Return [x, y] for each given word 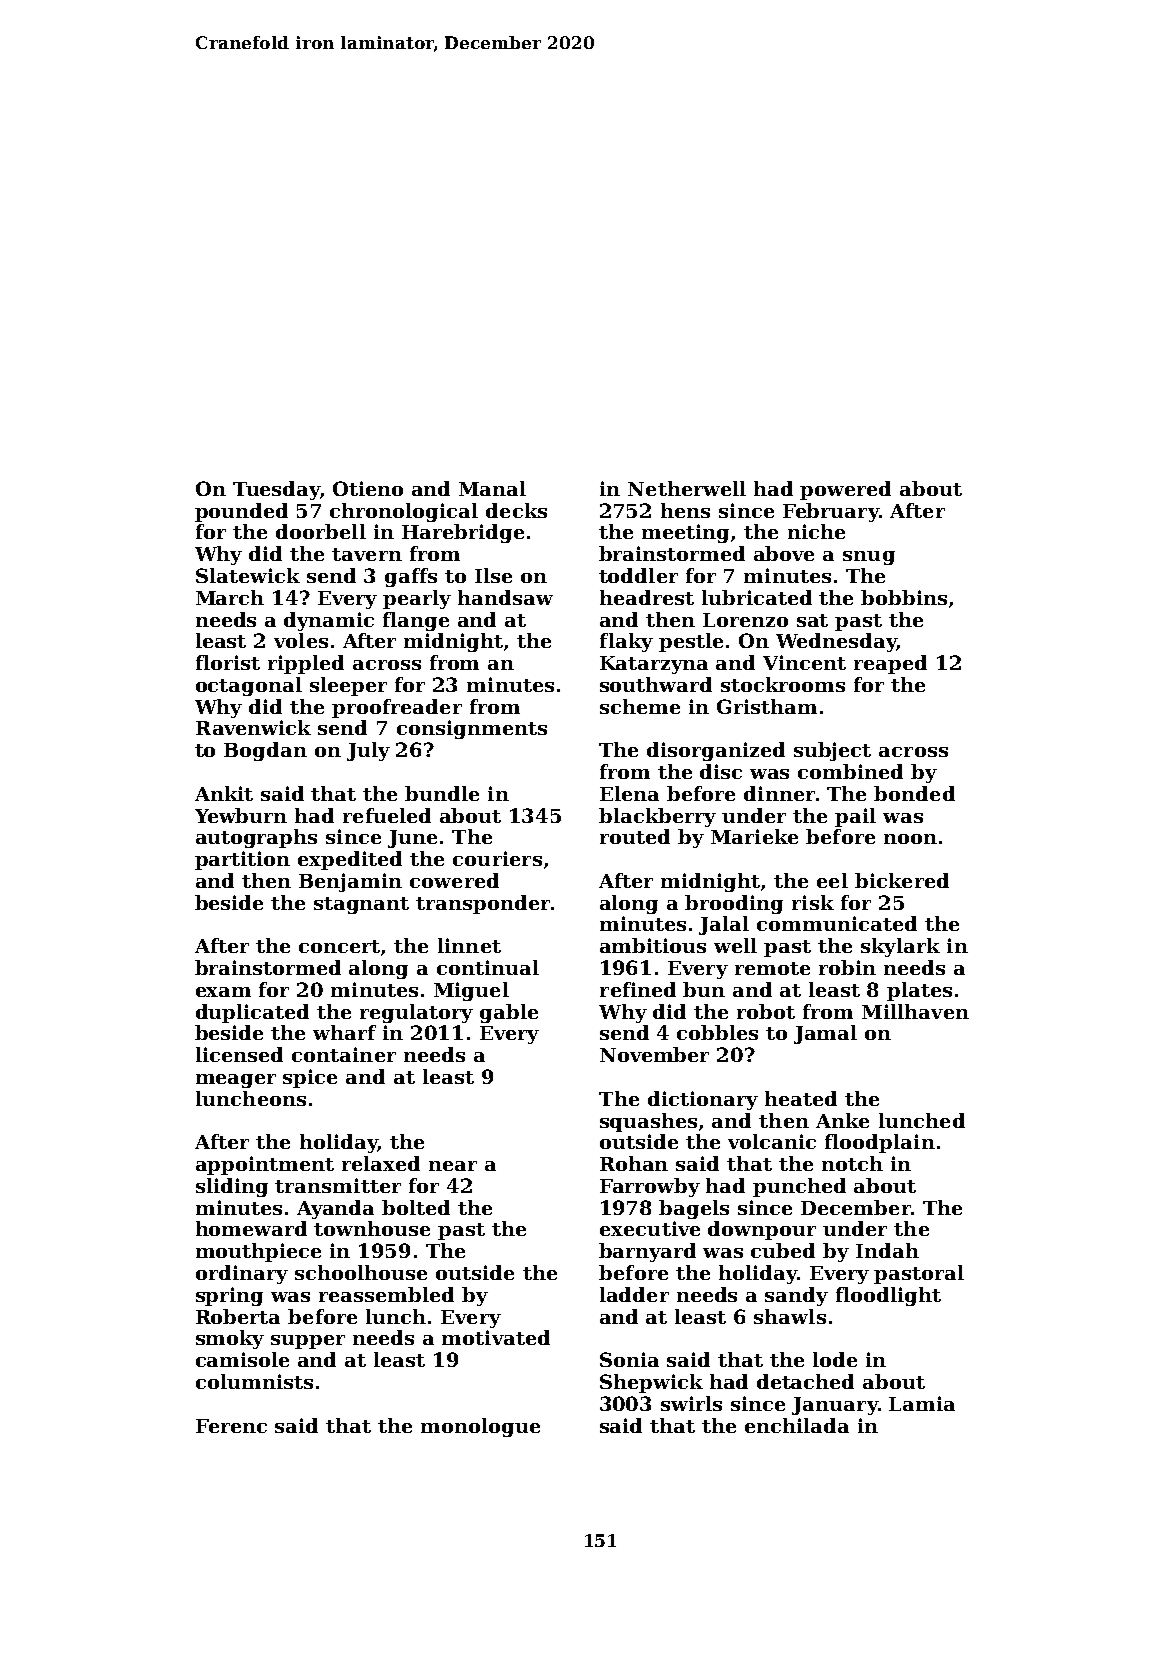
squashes [648, 1122]
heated [801, 1098]
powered [845, 490]
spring [229, 1296]
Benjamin [350, 882]
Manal [492, 488]
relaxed [381, 1163]
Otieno [368, 488]
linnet [469, 945]
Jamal [825, 1034]
